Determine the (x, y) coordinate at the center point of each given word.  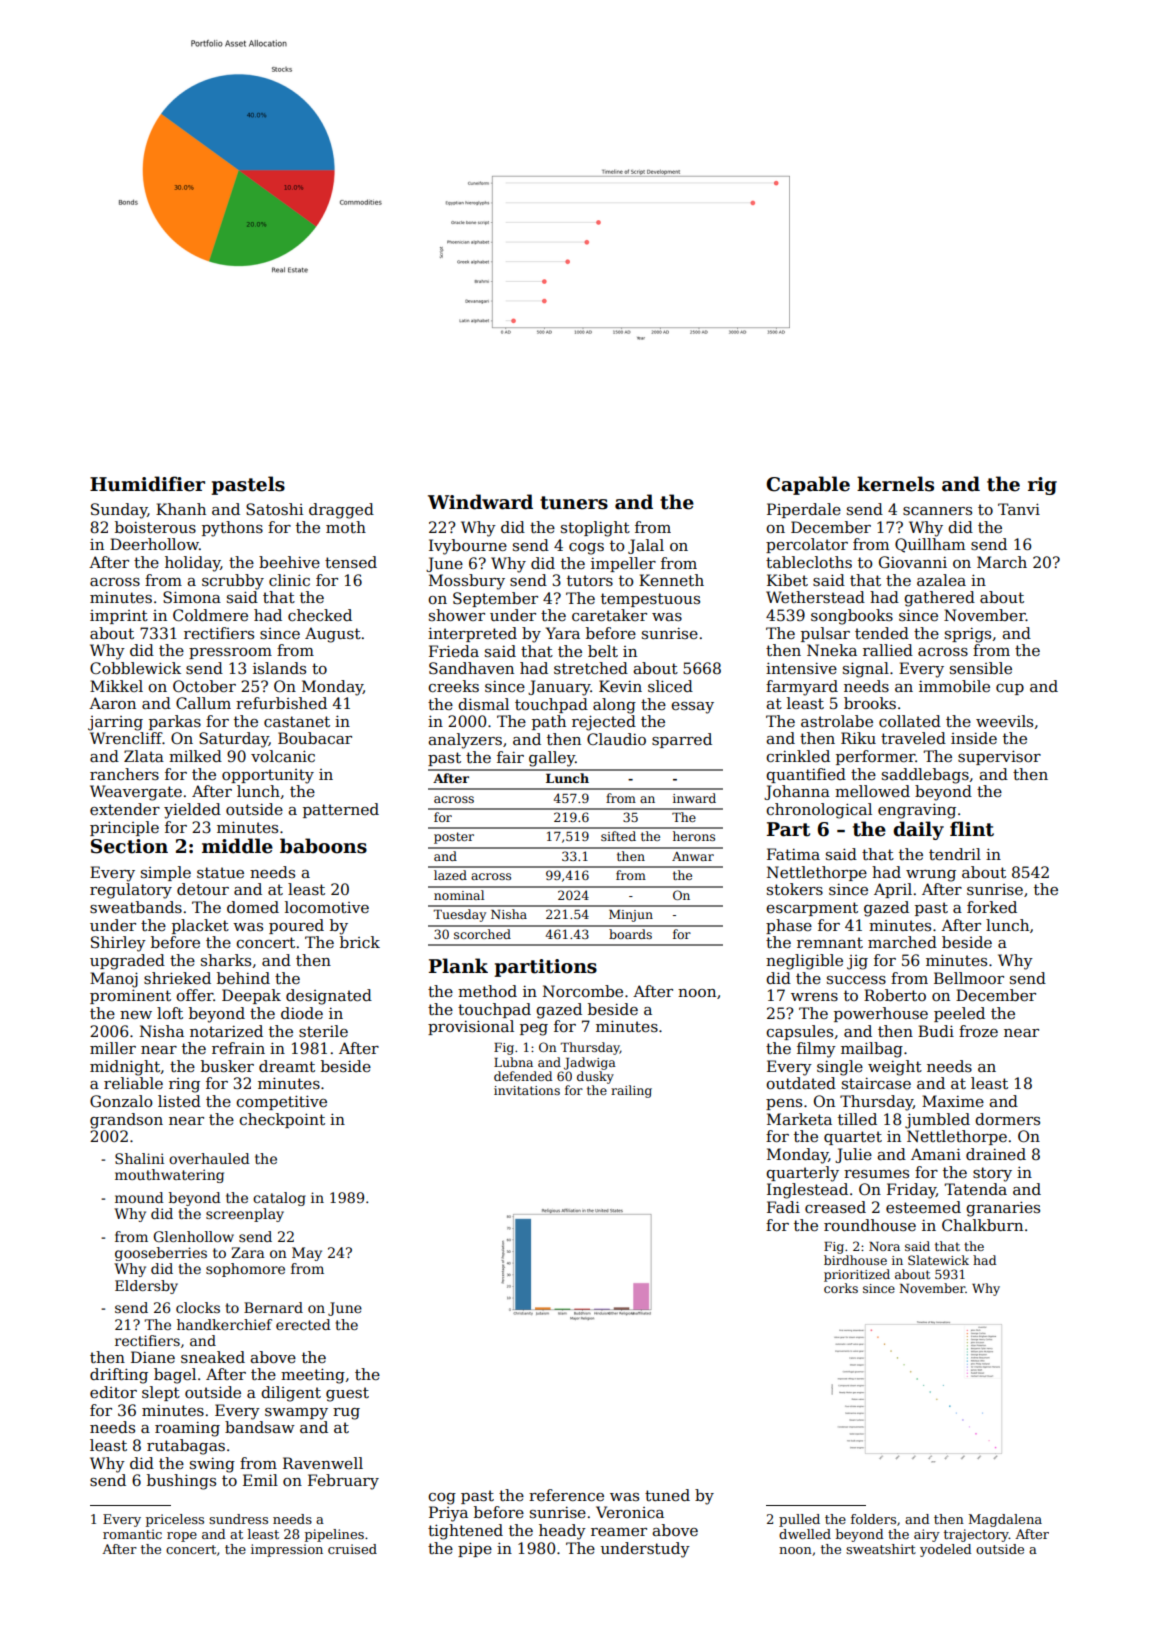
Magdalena (1005, 1520)
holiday (193, 564)
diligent (291, 1394)
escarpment (812, 909)
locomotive (327, 907)
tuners (574, 503)
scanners (937, 511)
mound (139, 1197)
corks (841, 1288)
